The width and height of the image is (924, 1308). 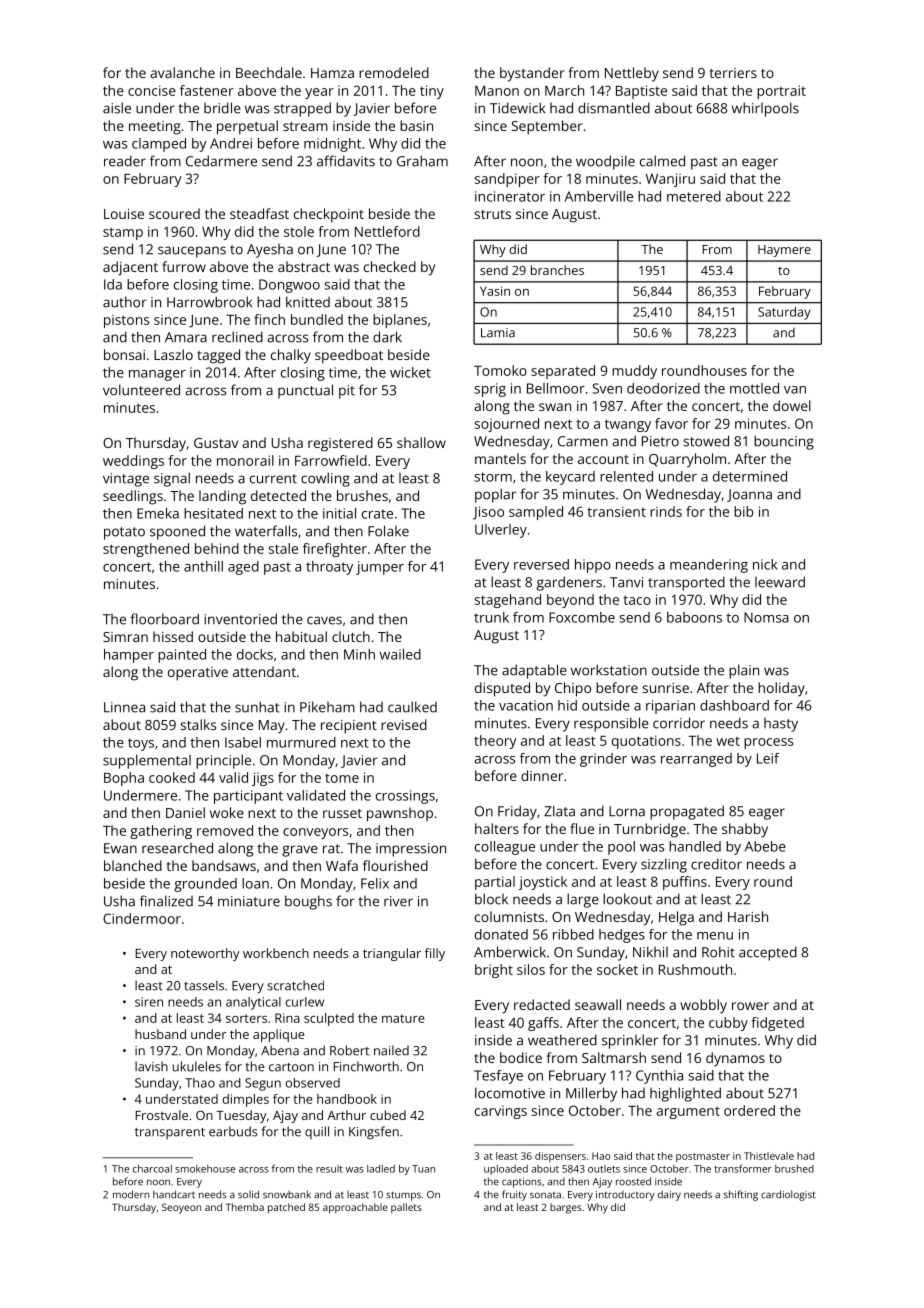 What do you see at coordinates (748, 916) in the image?
I see `Harish` at bounding box center [748, 916].
